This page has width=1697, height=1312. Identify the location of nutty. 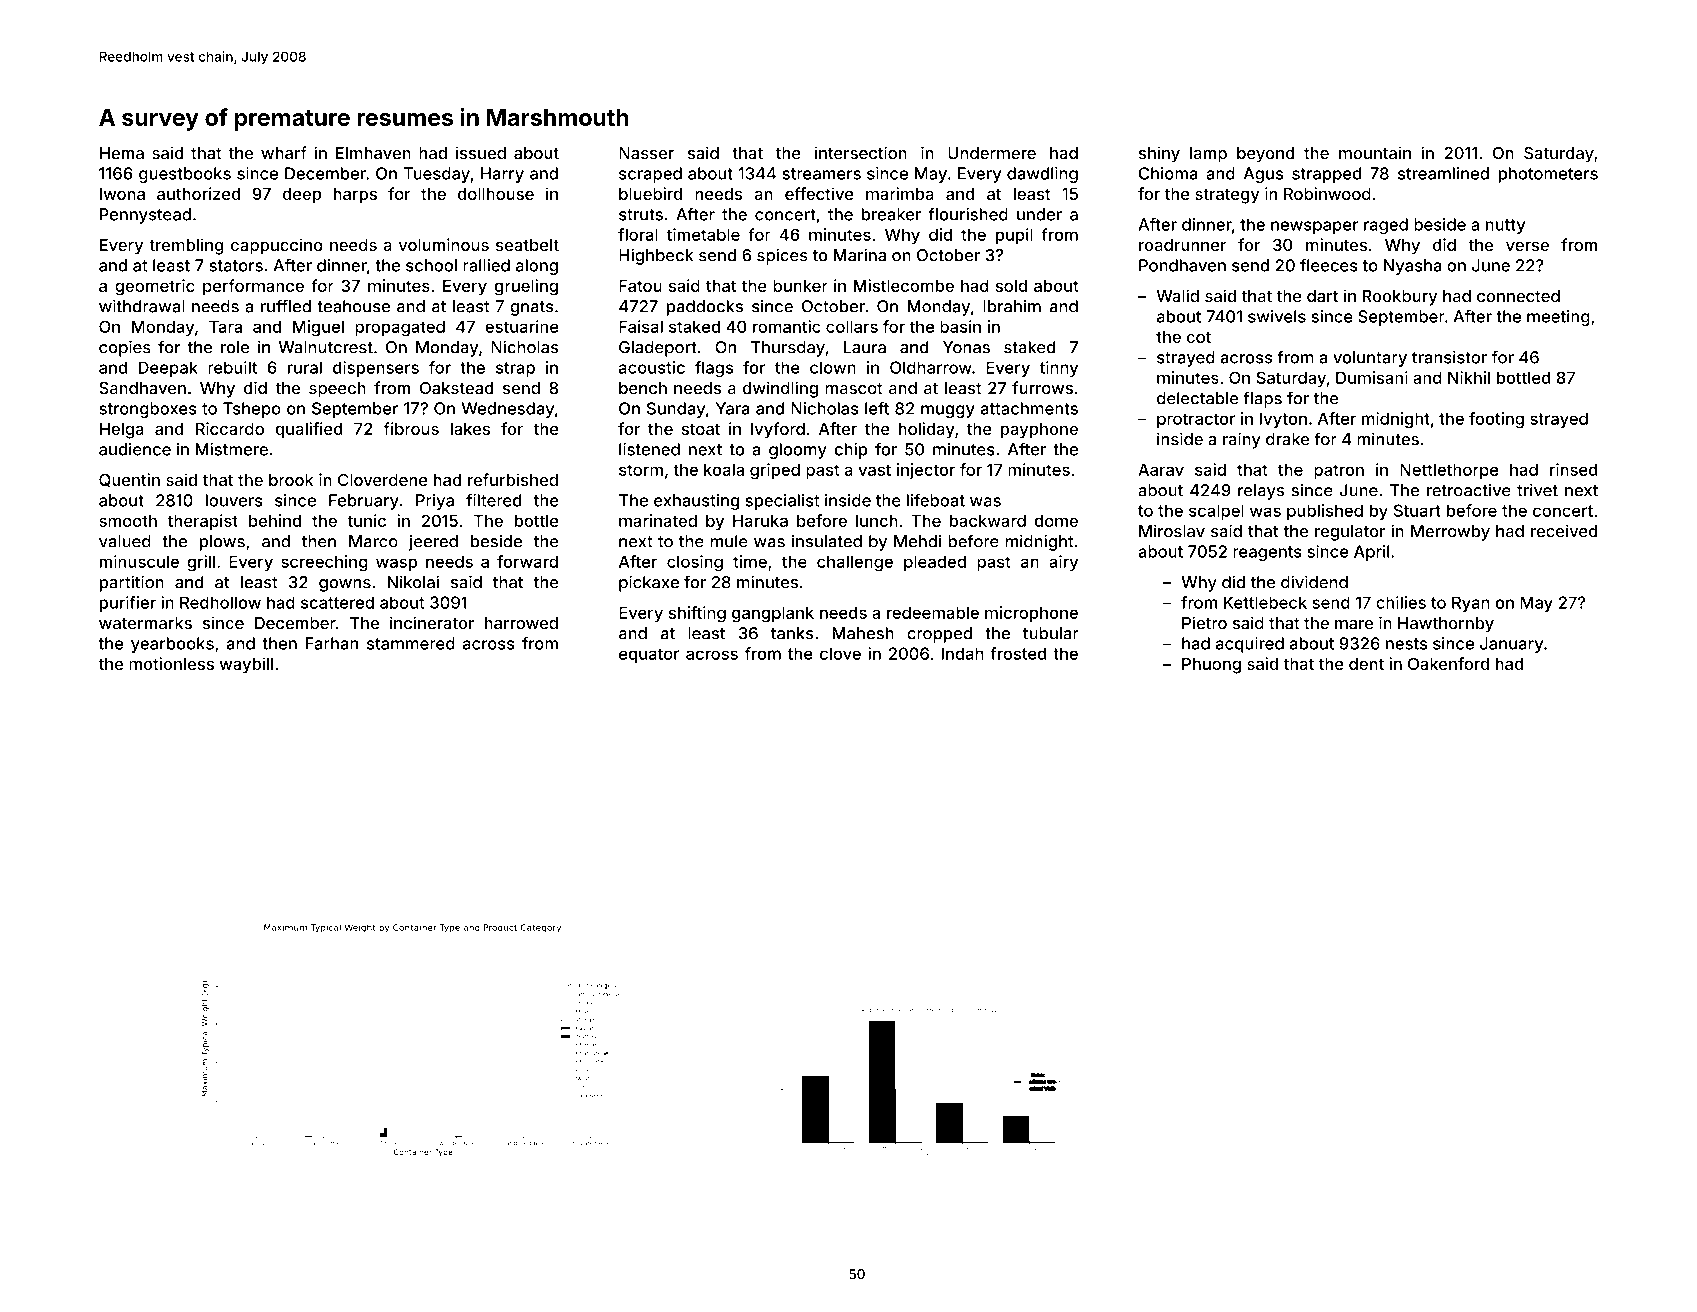
(1505, 226).
